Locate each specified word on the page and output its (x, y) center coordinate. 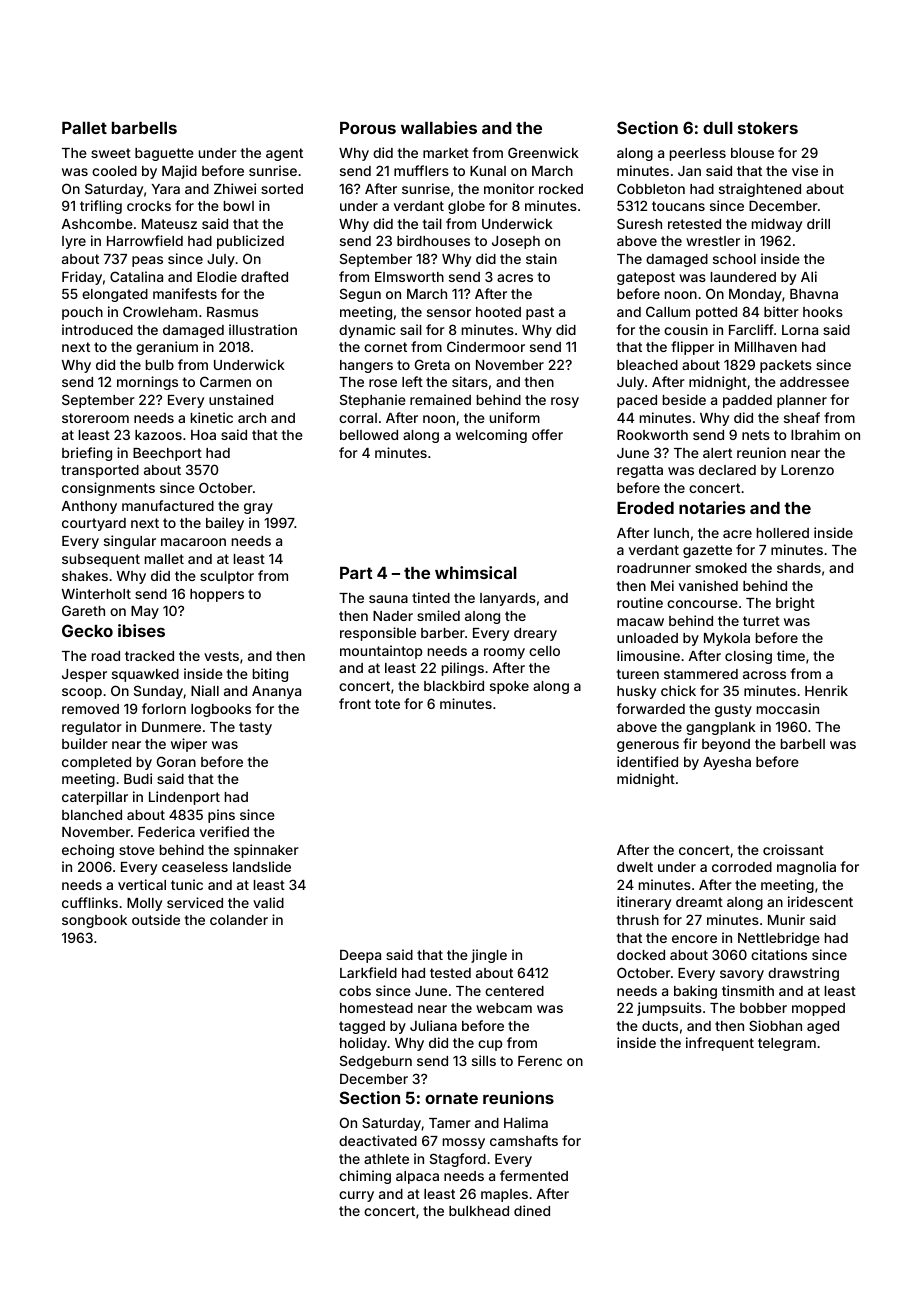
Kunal (488, 171)
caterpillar (95, 798)
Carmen (225, 381)
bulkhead (479, 1211)
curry (356, 1196)
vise (805, 170)
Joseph (516, 242)
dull (718, 128)
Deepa (360, 956)
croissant (793, 849)
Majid (179, 172)
